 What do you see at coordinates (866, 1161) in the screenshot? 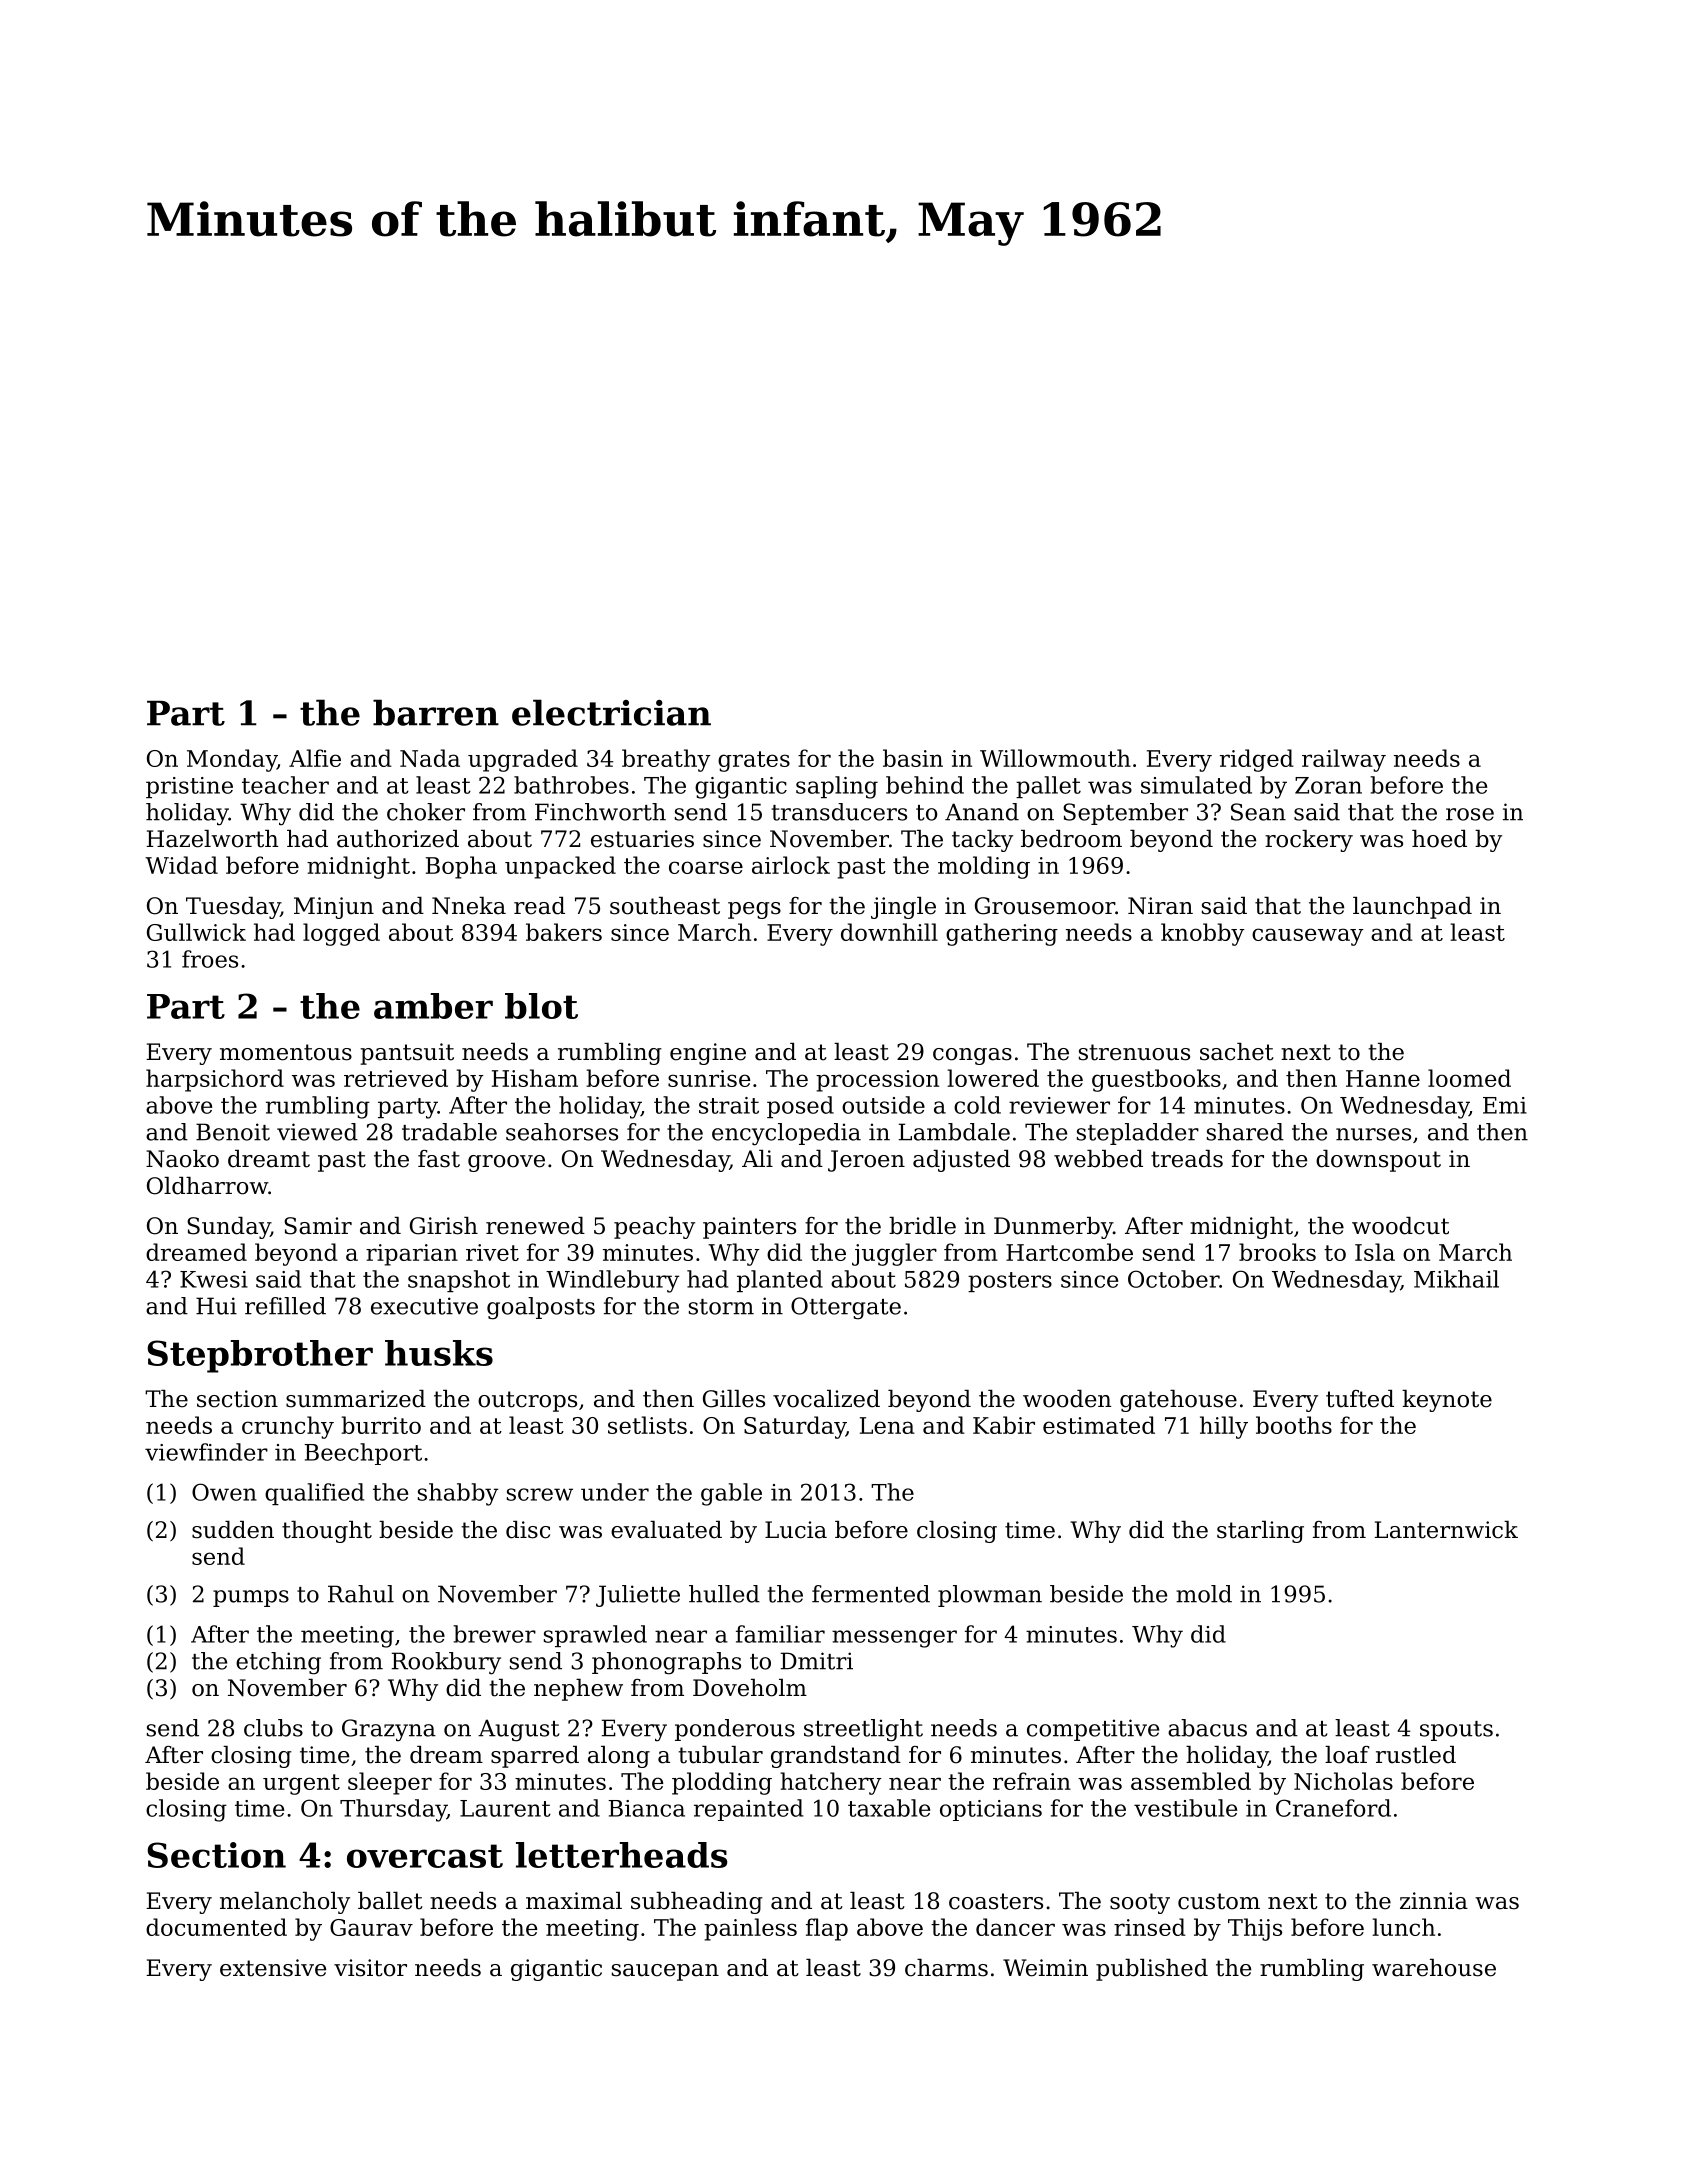
I see `Jeroen` at bounding box center [866, 1161].
